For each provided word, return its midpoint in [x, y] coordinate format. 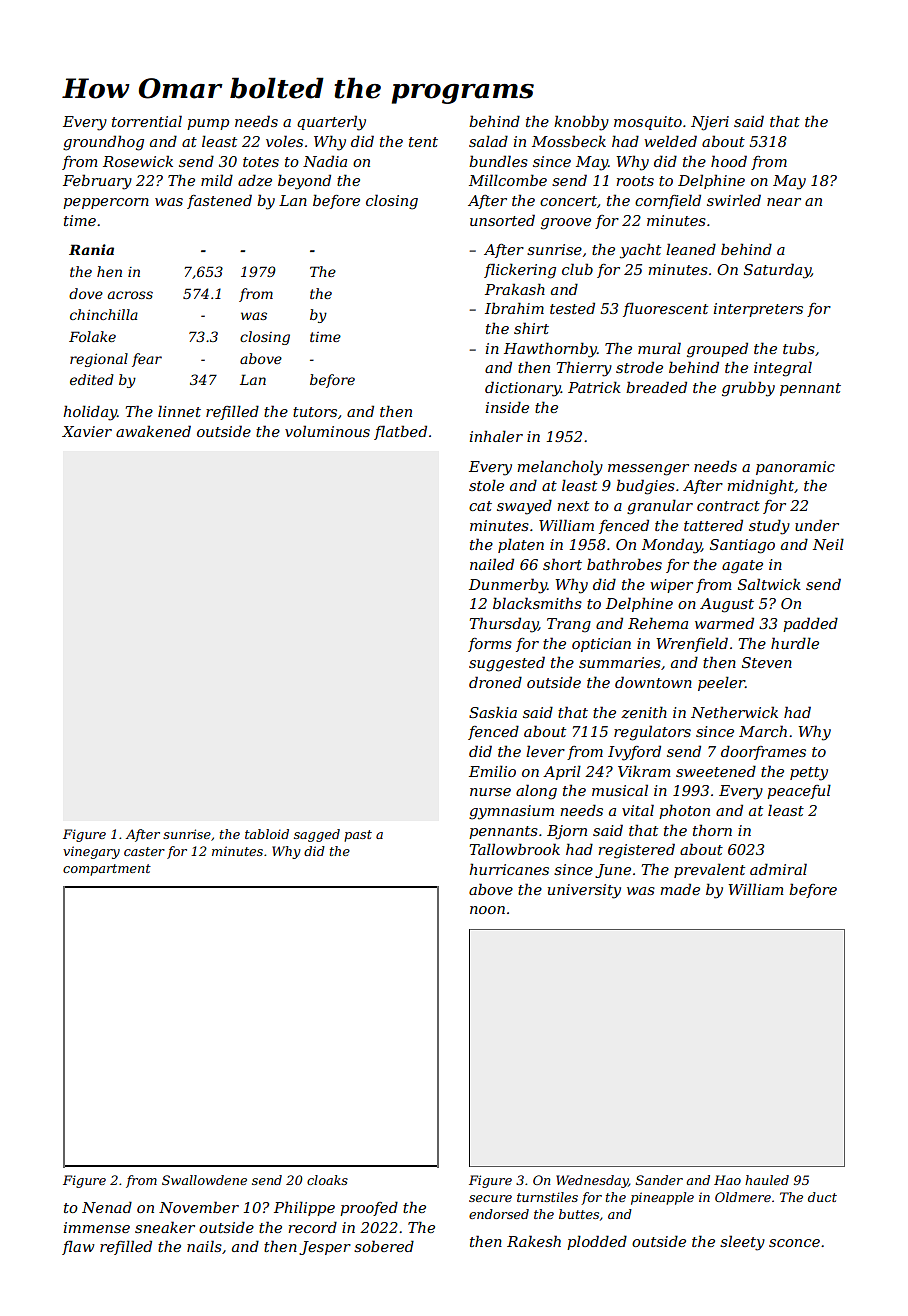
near [784, 202]
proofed [369, 1208]
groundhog [103, 143]
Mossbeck [569, 141]
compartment [107, 870]
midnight [760, 487]
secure [490, 1198]
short [562, 564]
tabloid [267, 834]
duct [822, 1197]
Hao [727, 1180]
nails [204, 1246]
